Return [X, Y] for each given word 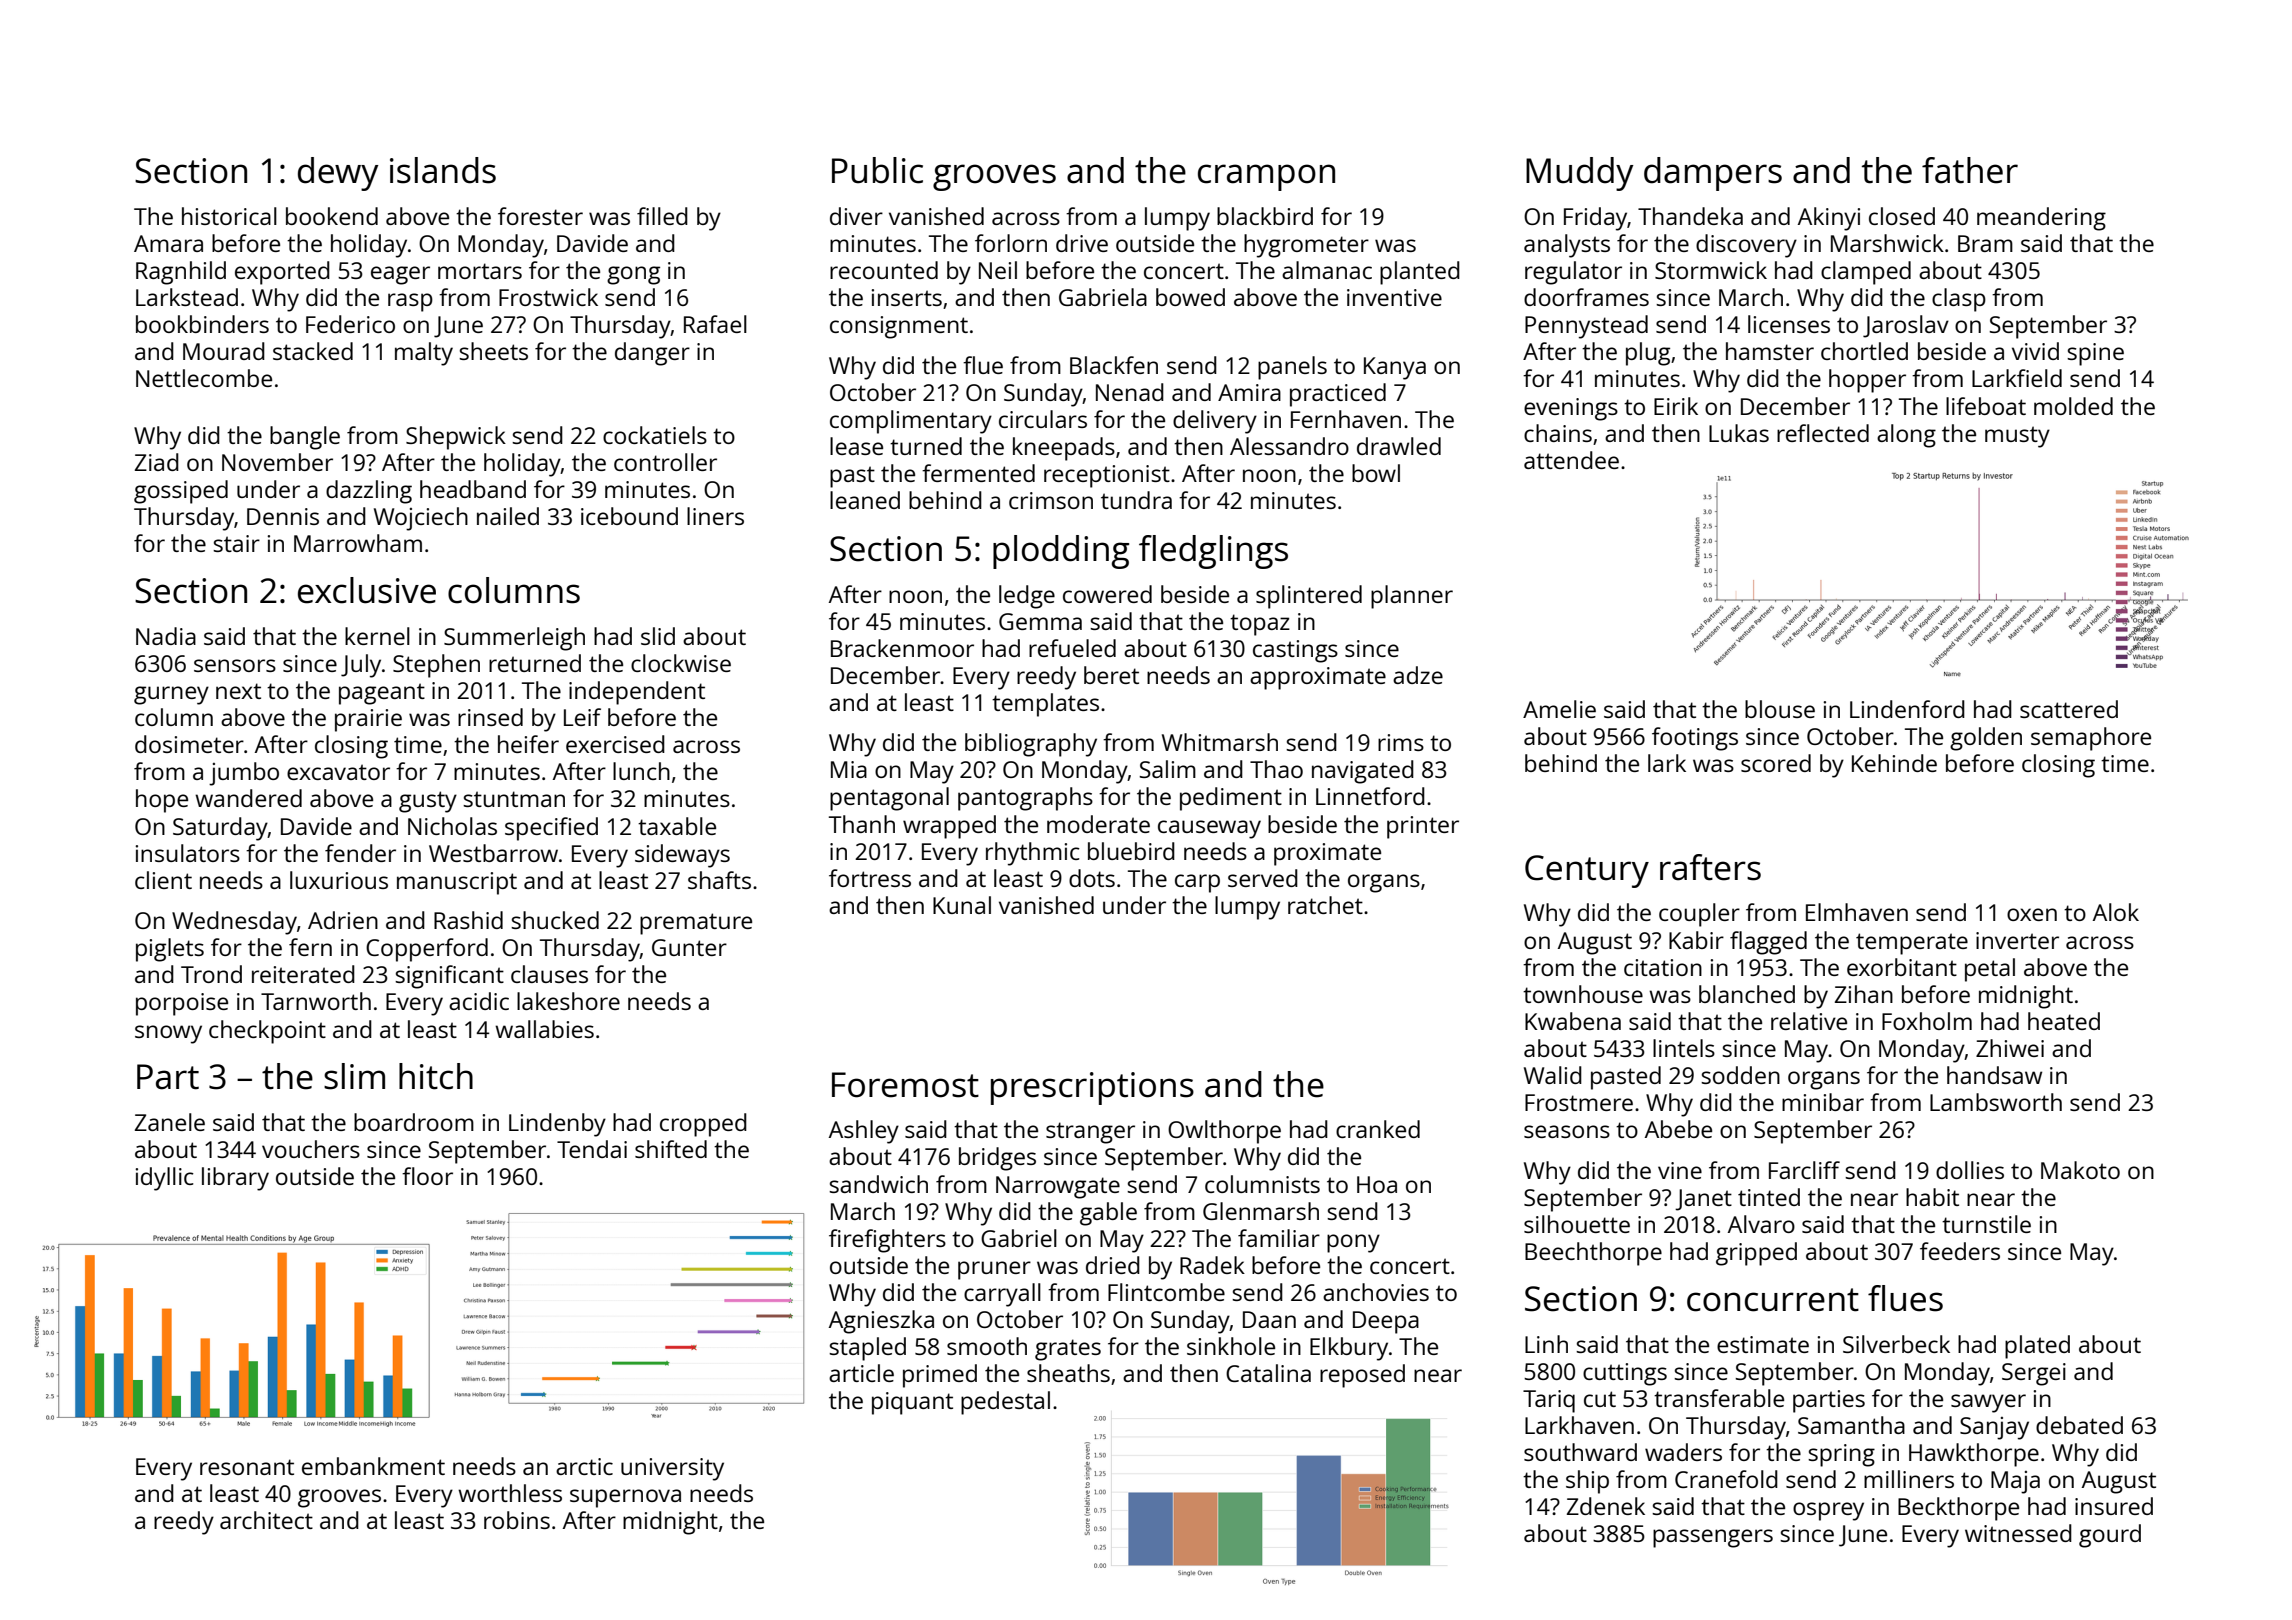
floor [427, 1176]
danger [652, 354]
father [1970, 170]
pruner [994, 1270]
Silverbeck [1896, 1344]
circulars [1043, 419]
